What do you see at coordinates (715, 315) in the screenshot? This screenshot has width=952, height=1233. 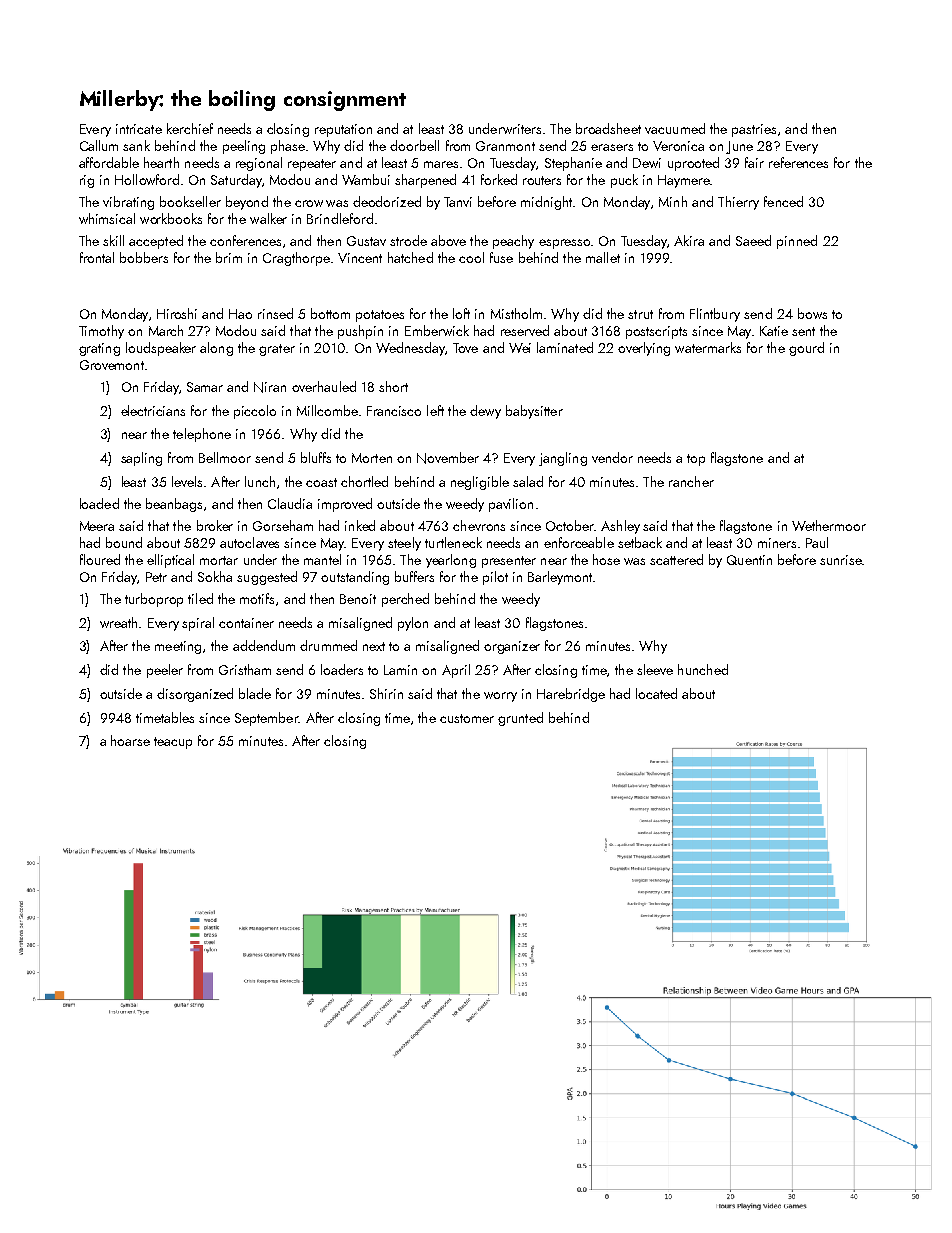 I see `Flintbury` at bounding box center [715, 315].
